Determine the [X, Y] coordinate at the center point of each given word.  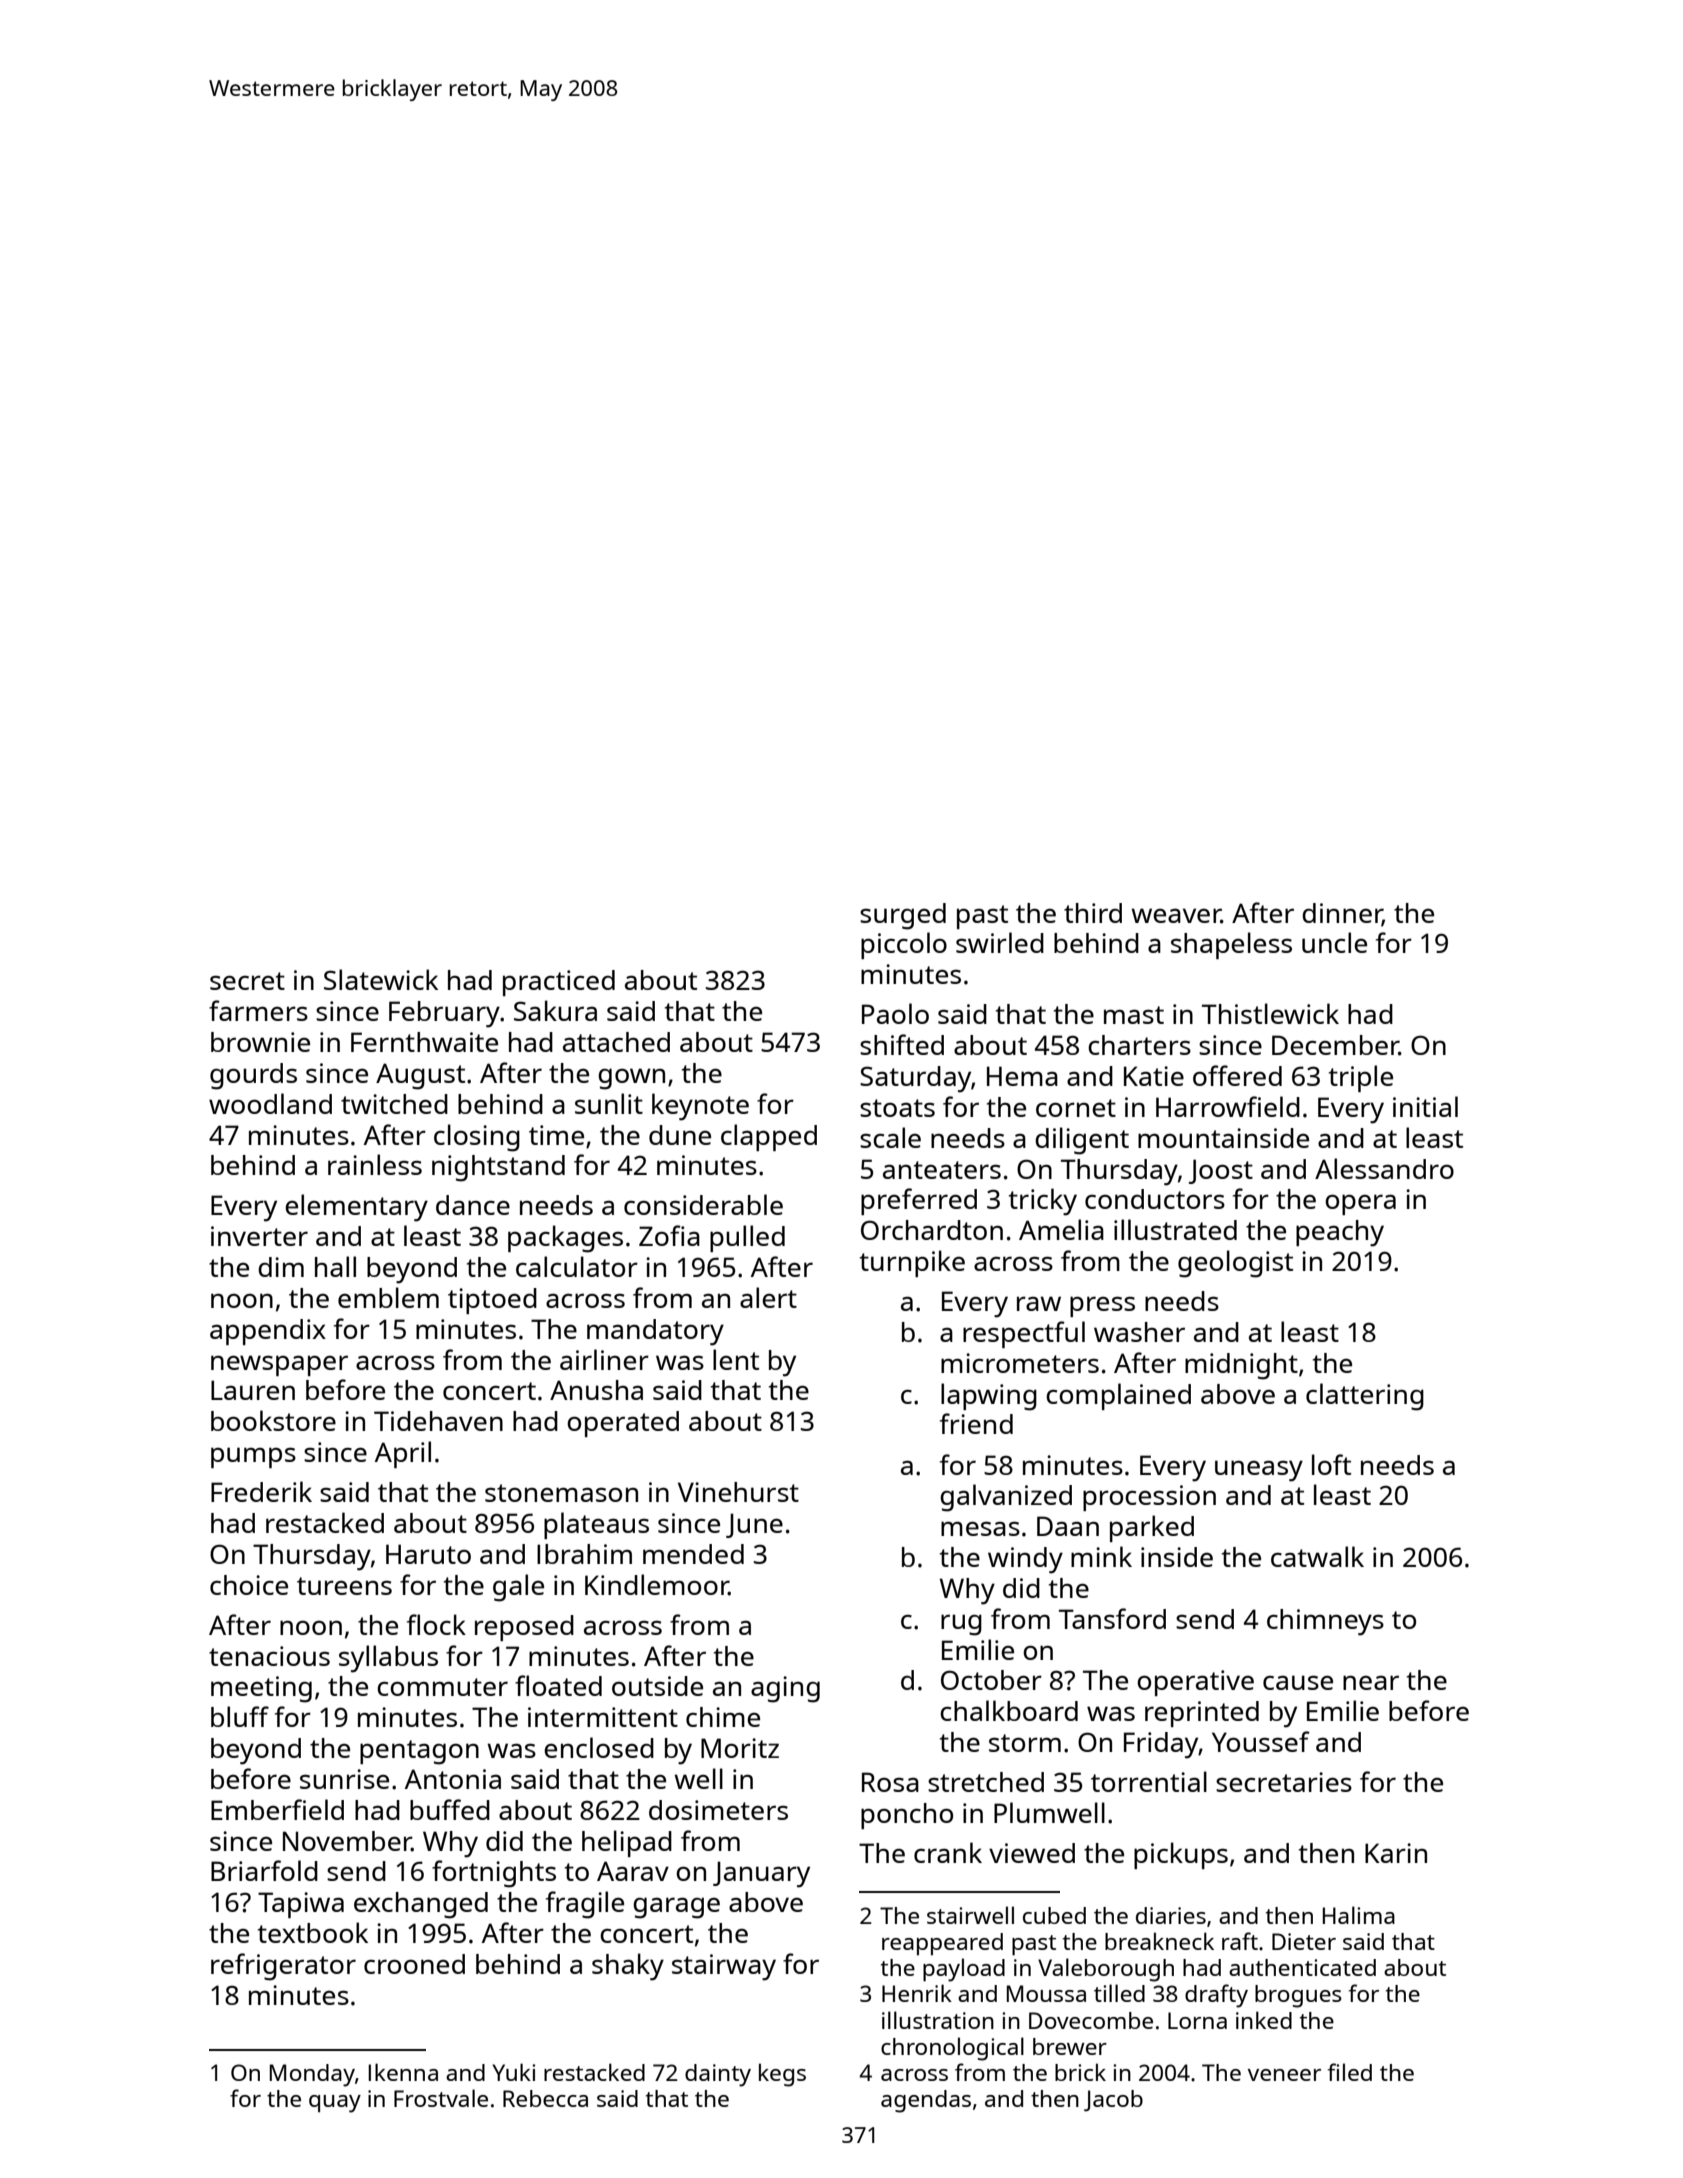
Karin [1396, 1853]
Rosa [890, 1782]
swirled [1000, 942]
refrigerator [283, 1967]
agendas [926, 2101]
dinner [1342, 914]
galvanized [1006, 1498]
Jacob [1113, 2101]
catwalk [1317, 1556]
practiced [559, 983]
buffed [450, 1809]
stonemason [561, 1493]
